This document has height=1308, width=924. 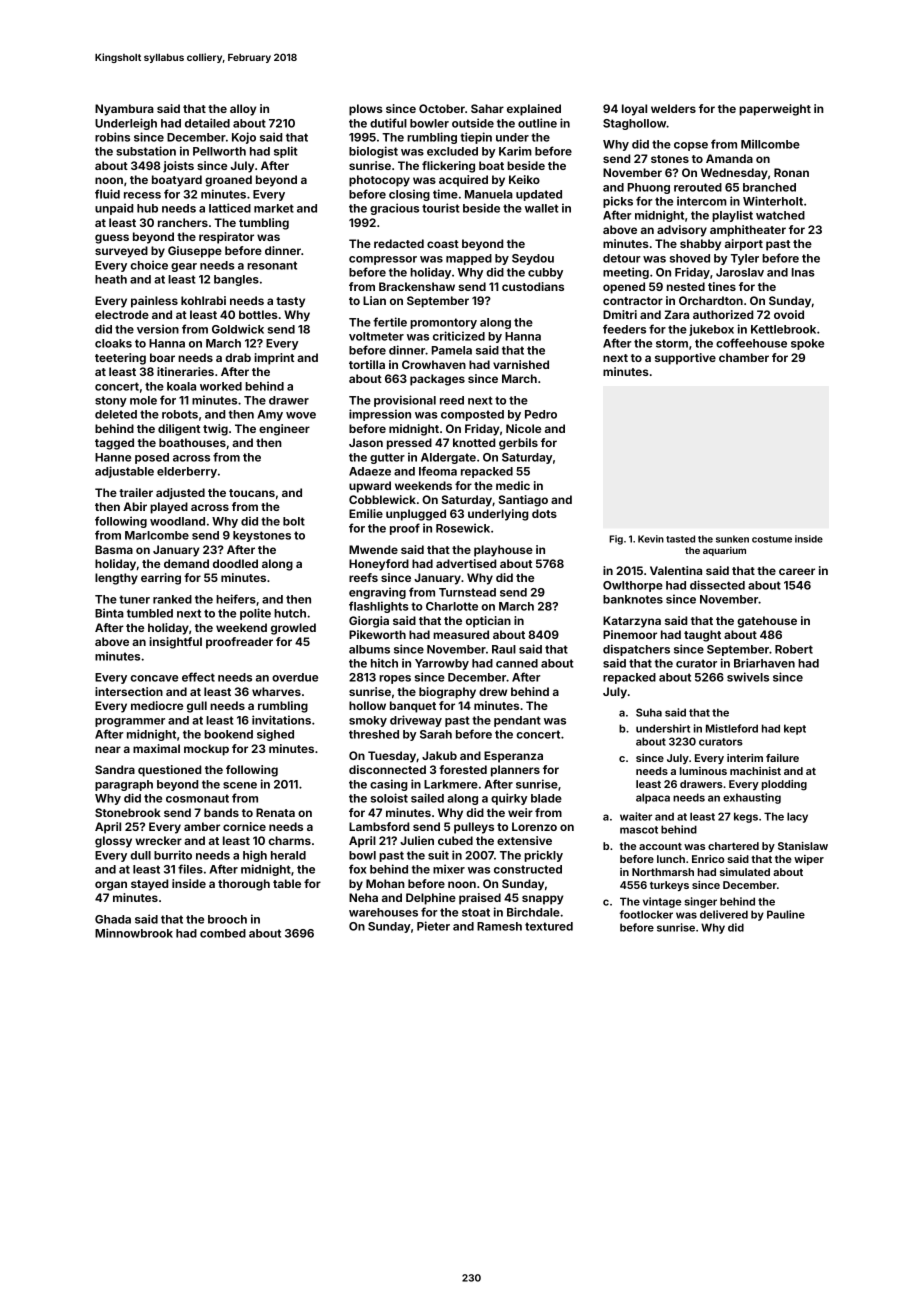 I want to click on programmer, so click(x=130, y=722).
